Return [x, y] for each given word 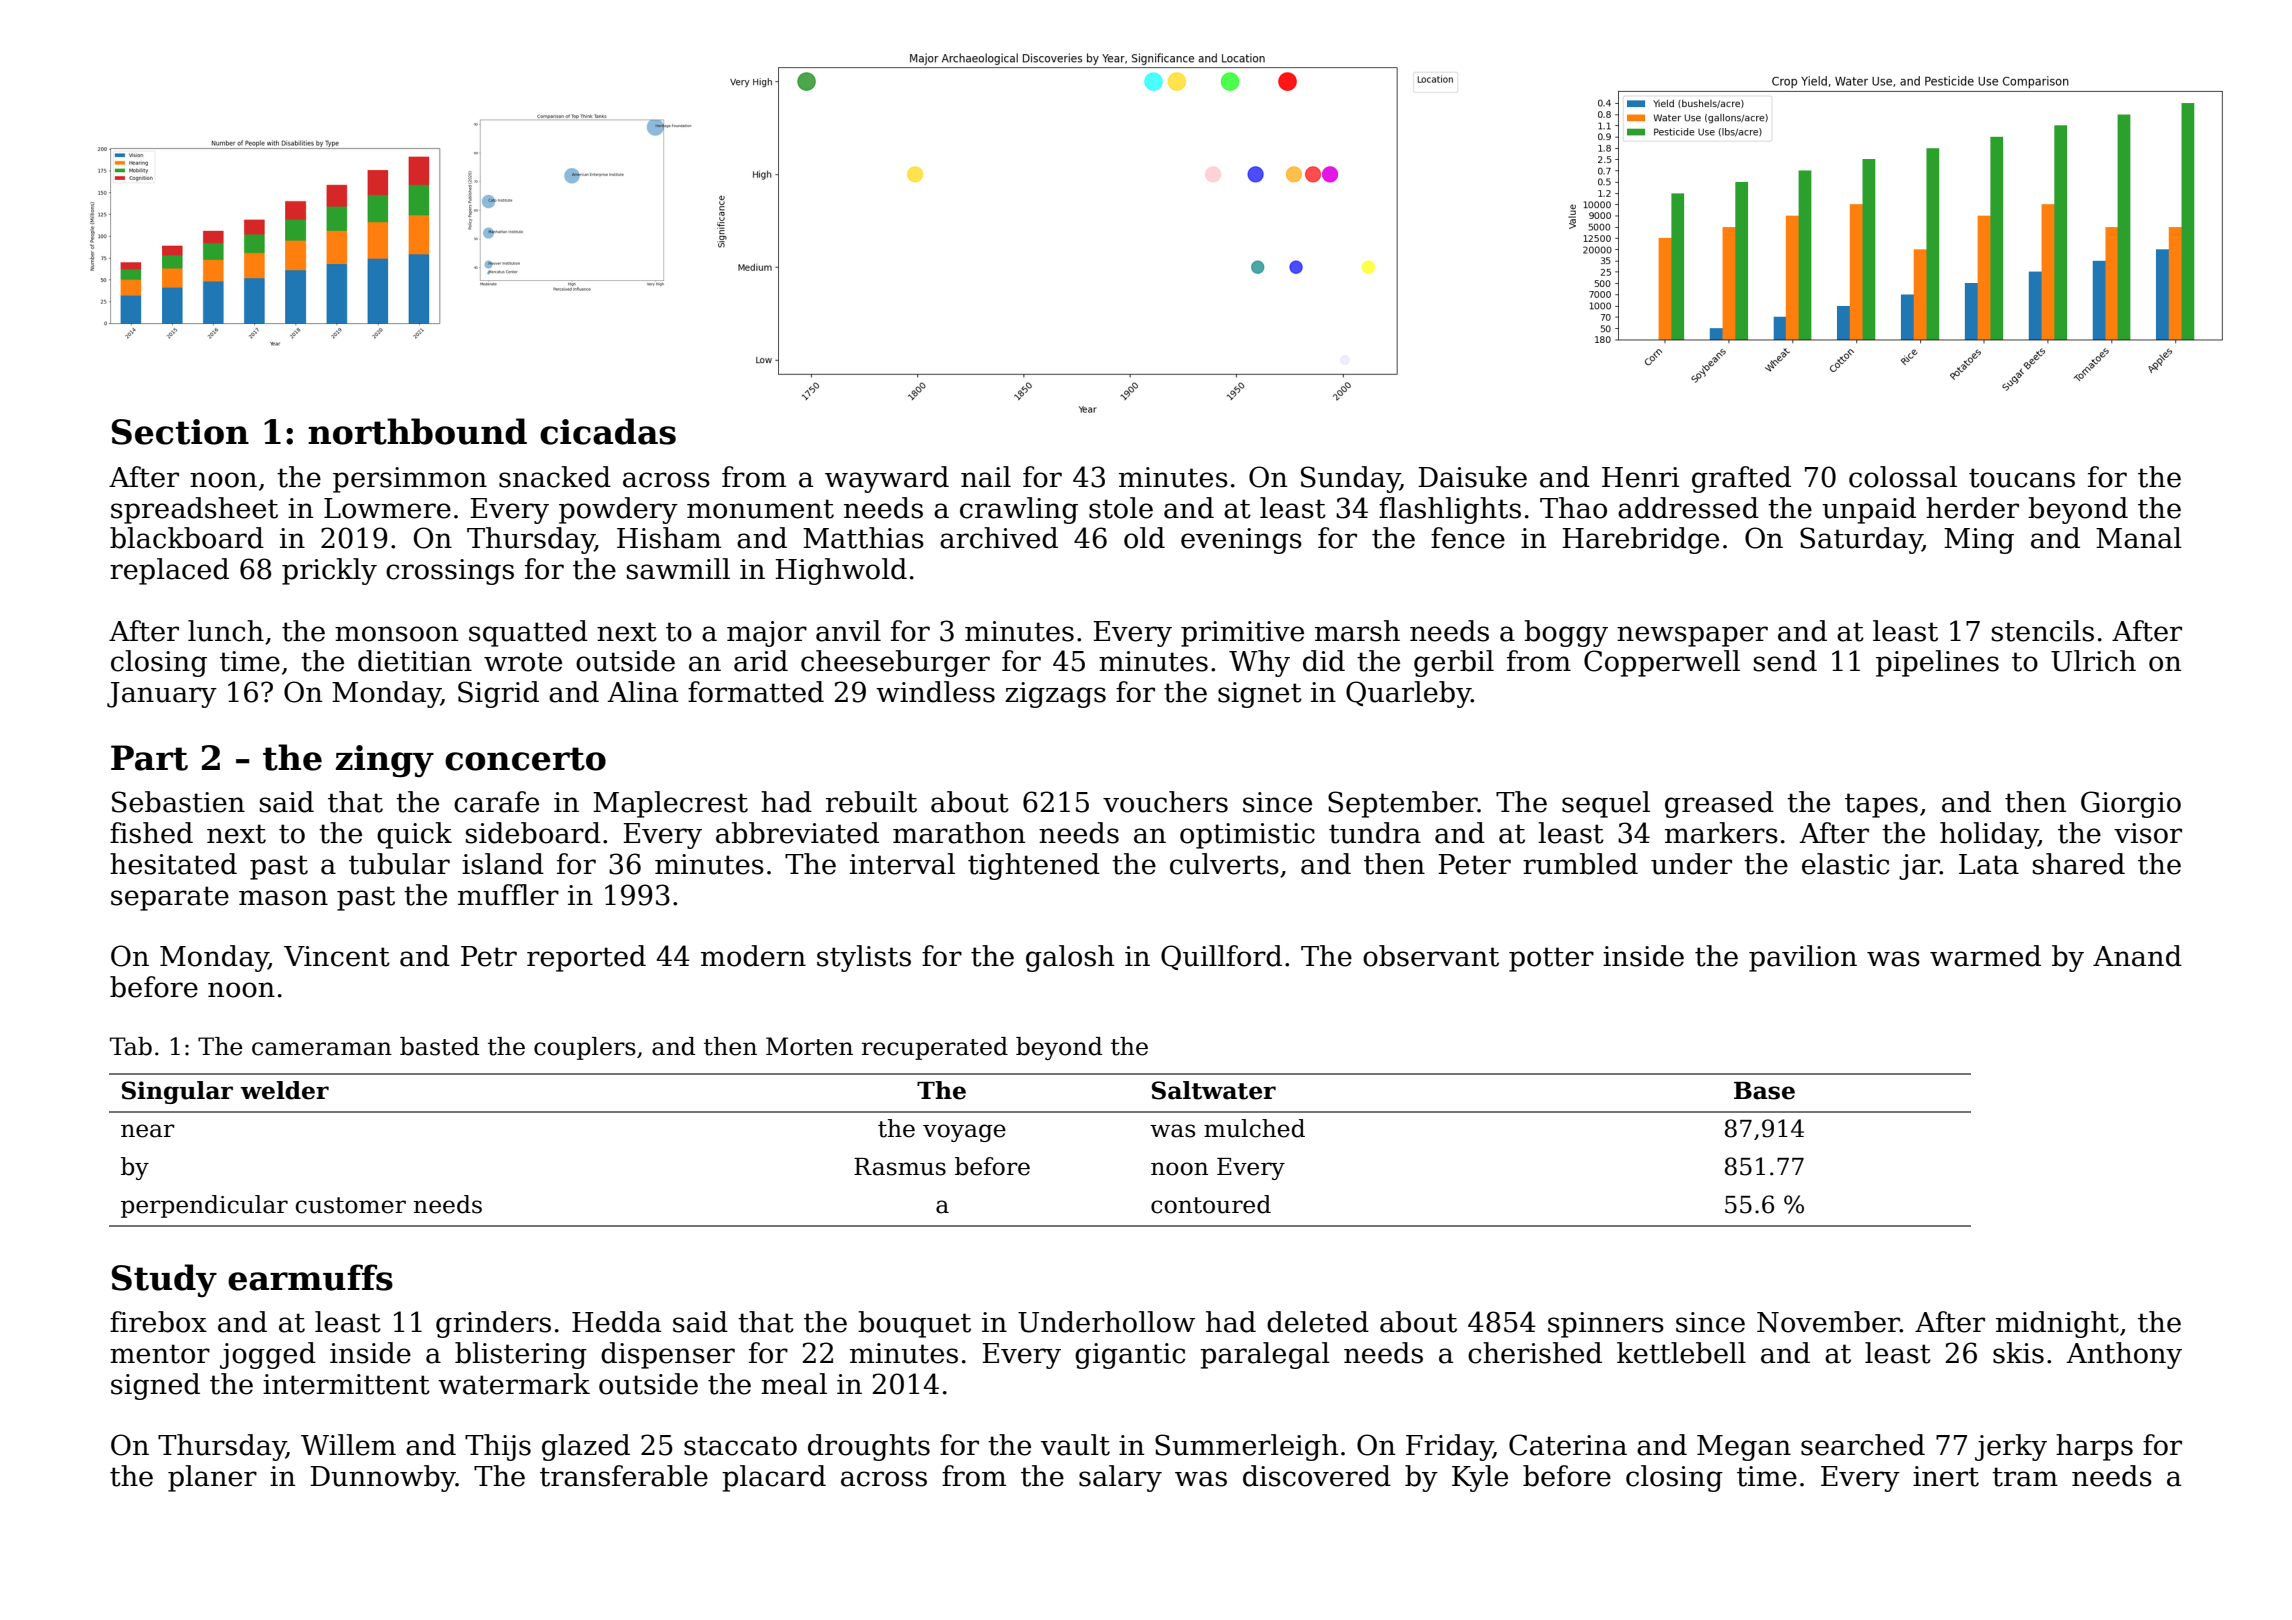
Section [180, 432]
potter [1551, 959]
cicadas [608, 431]
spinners [1606, 1325]
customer [351, 1205]
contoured [1211, 1204]
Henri [1640, 477]
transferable [624, 1476]
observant [1431, 956]
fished [151, 833]
